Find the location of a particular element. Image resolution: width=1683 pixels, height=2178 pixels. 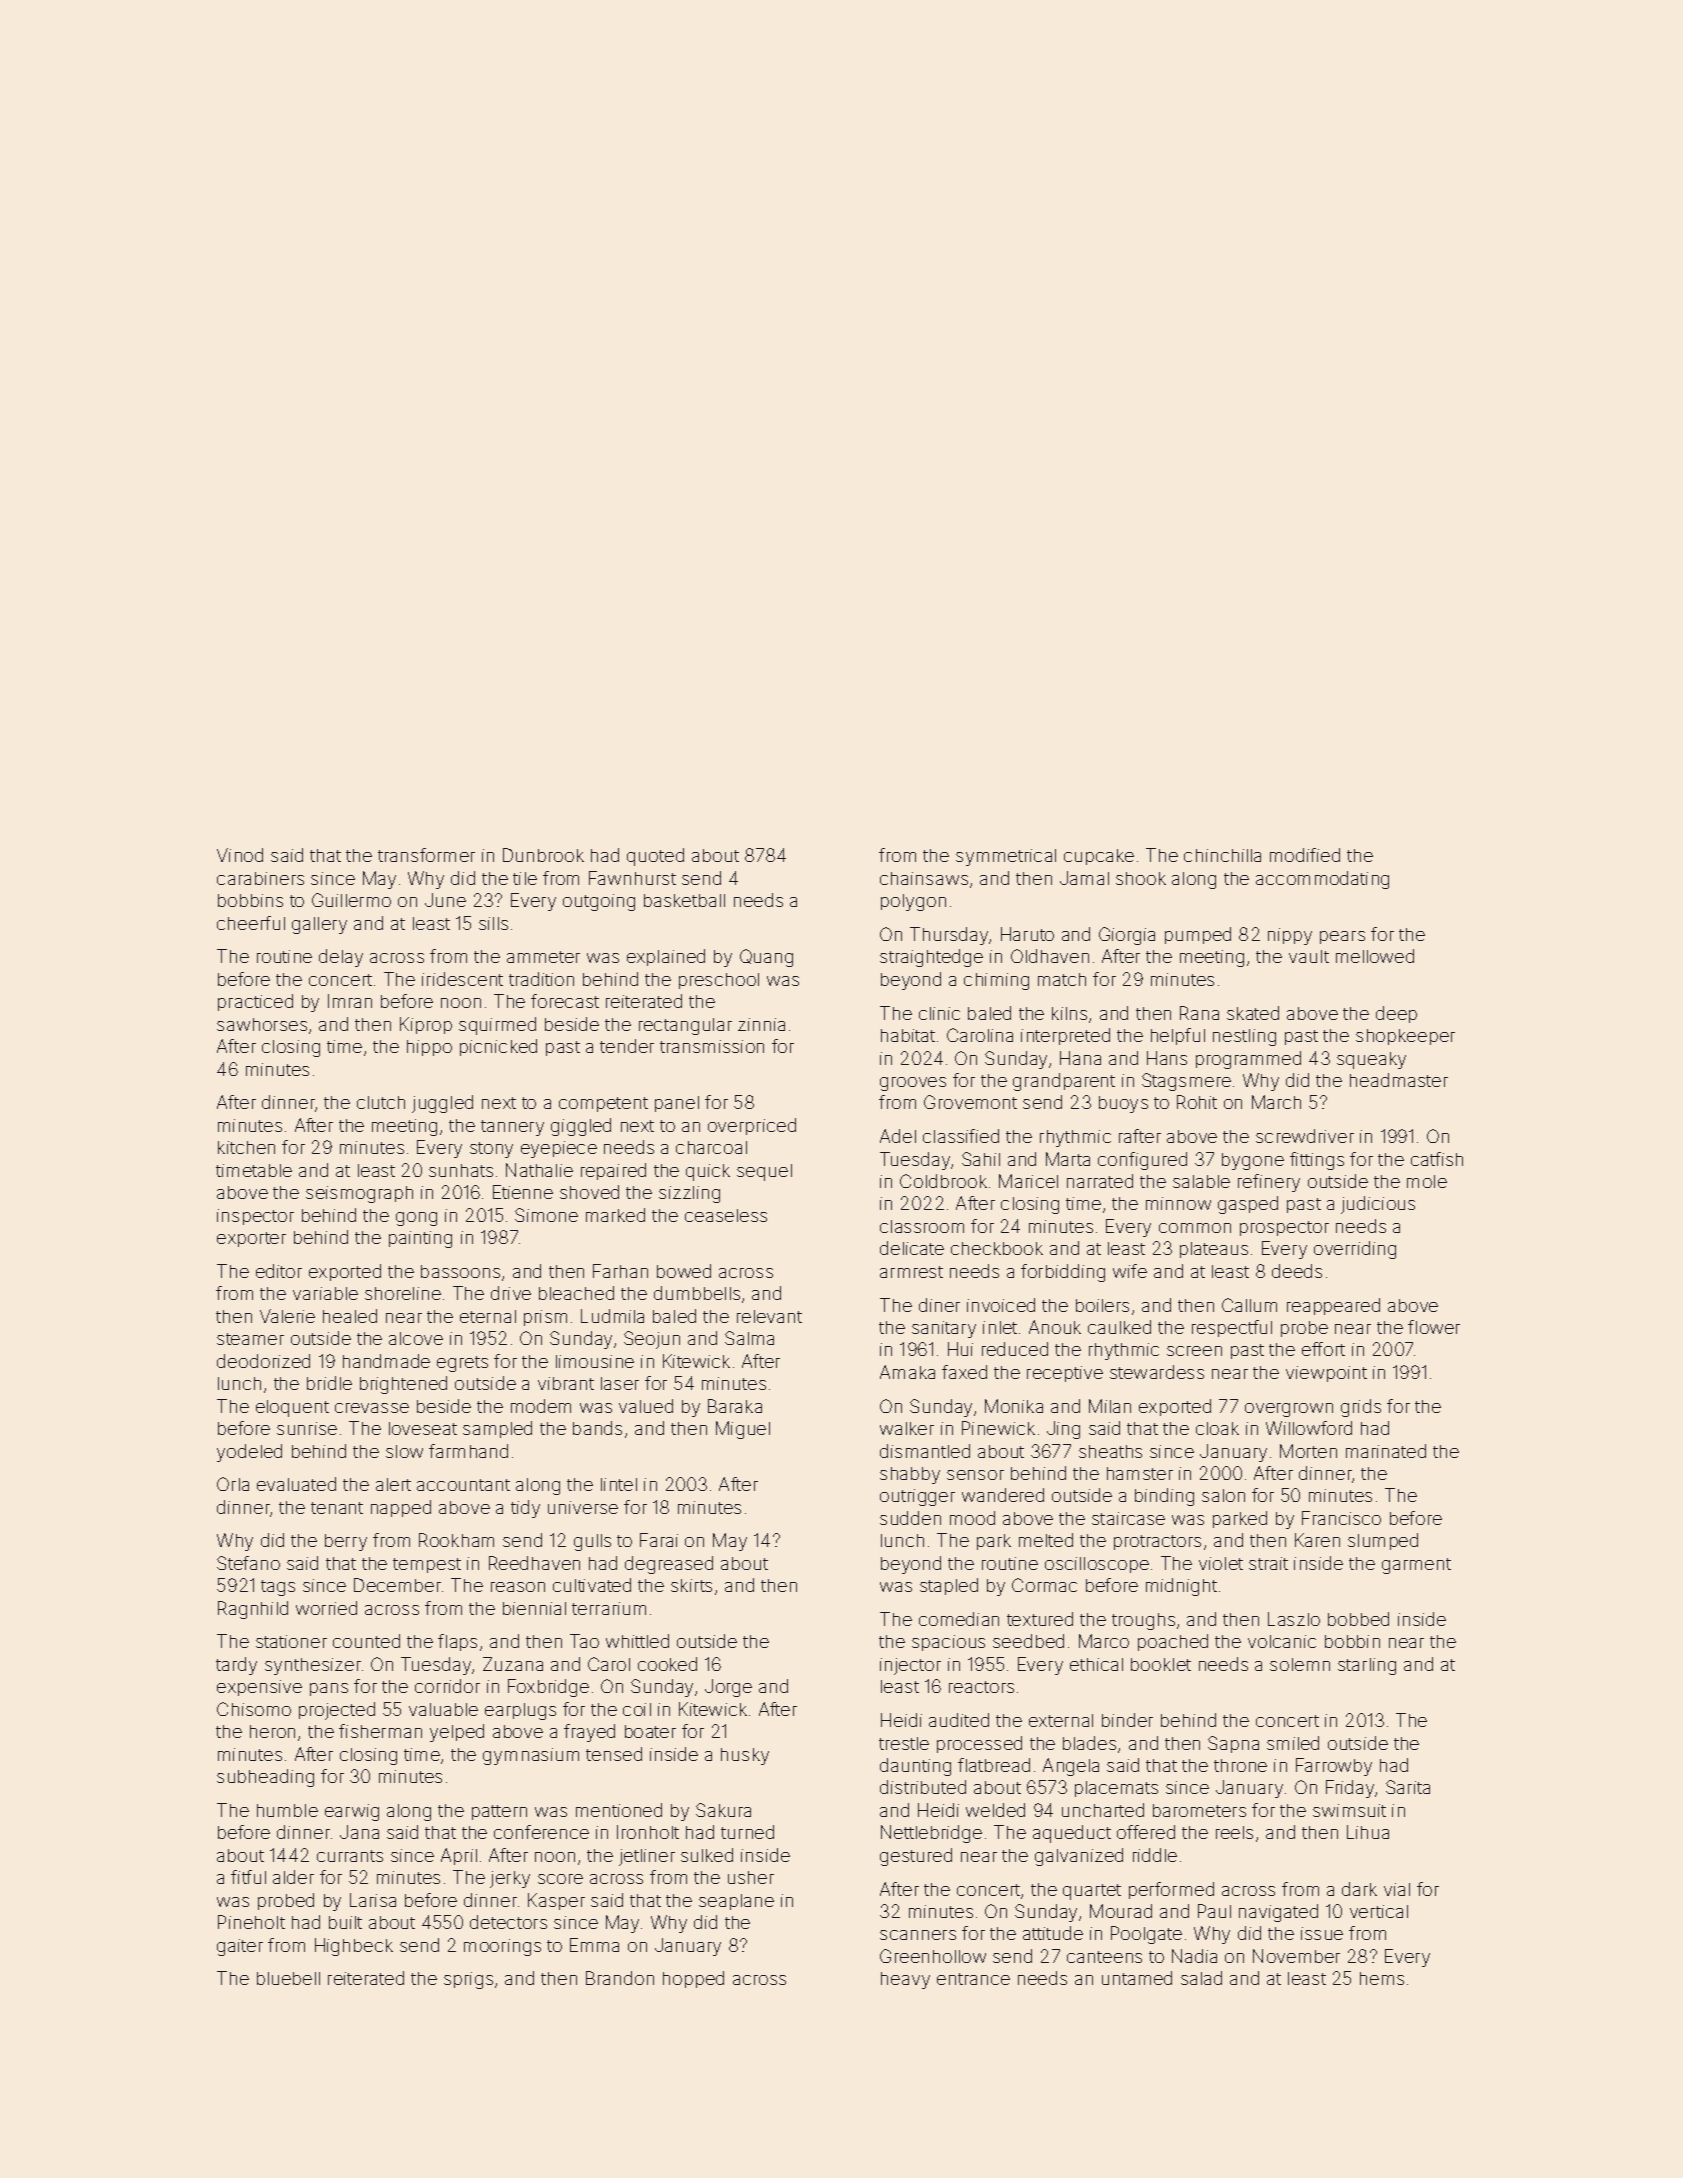

Imran is located at coordinates (350, 1001).
